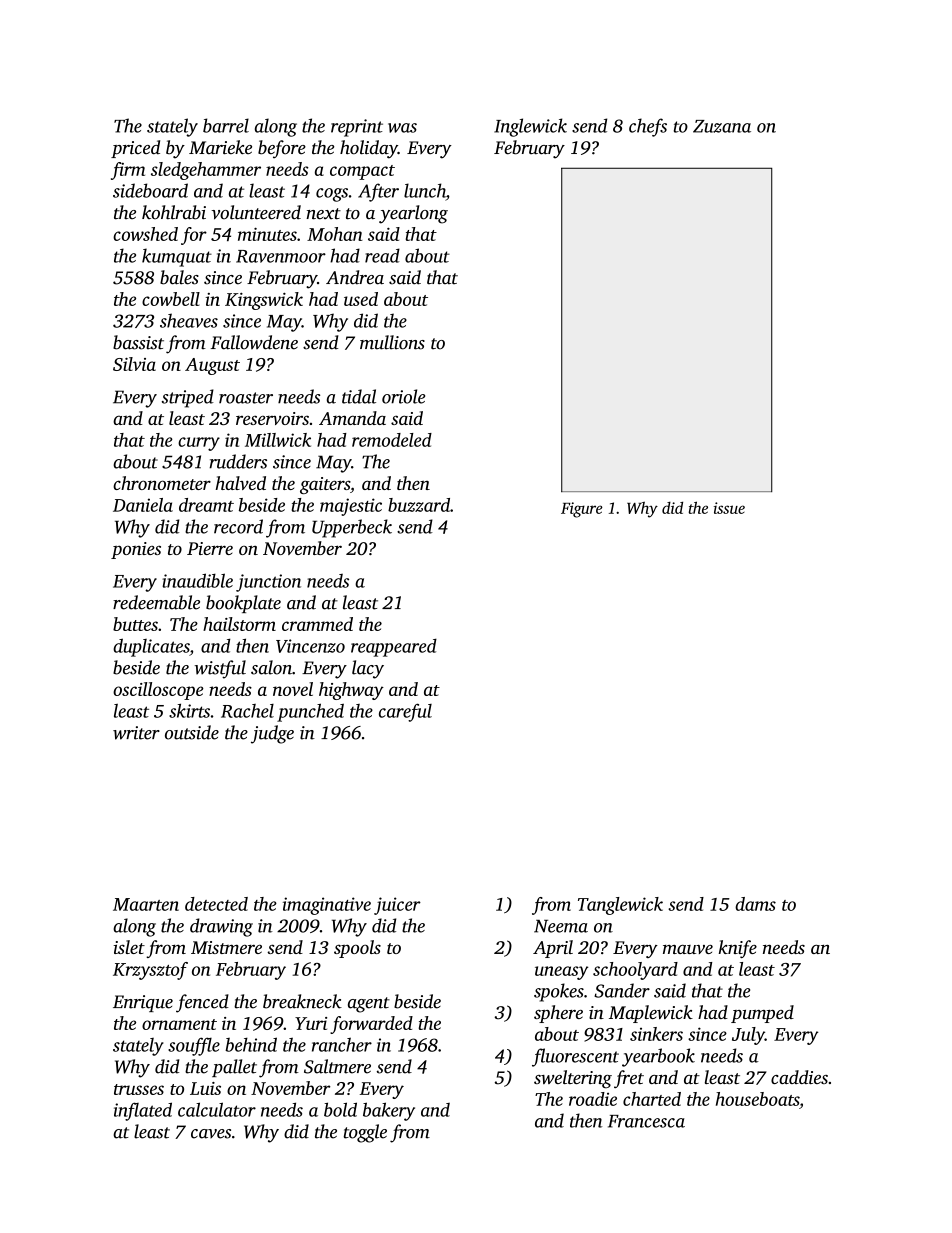 Image resolution: width=952 pixels, height=1233 pixels. What do you see at coordinates (143, 1111) in the document?
I see `inflated` at bounding box center [143, 1111].
